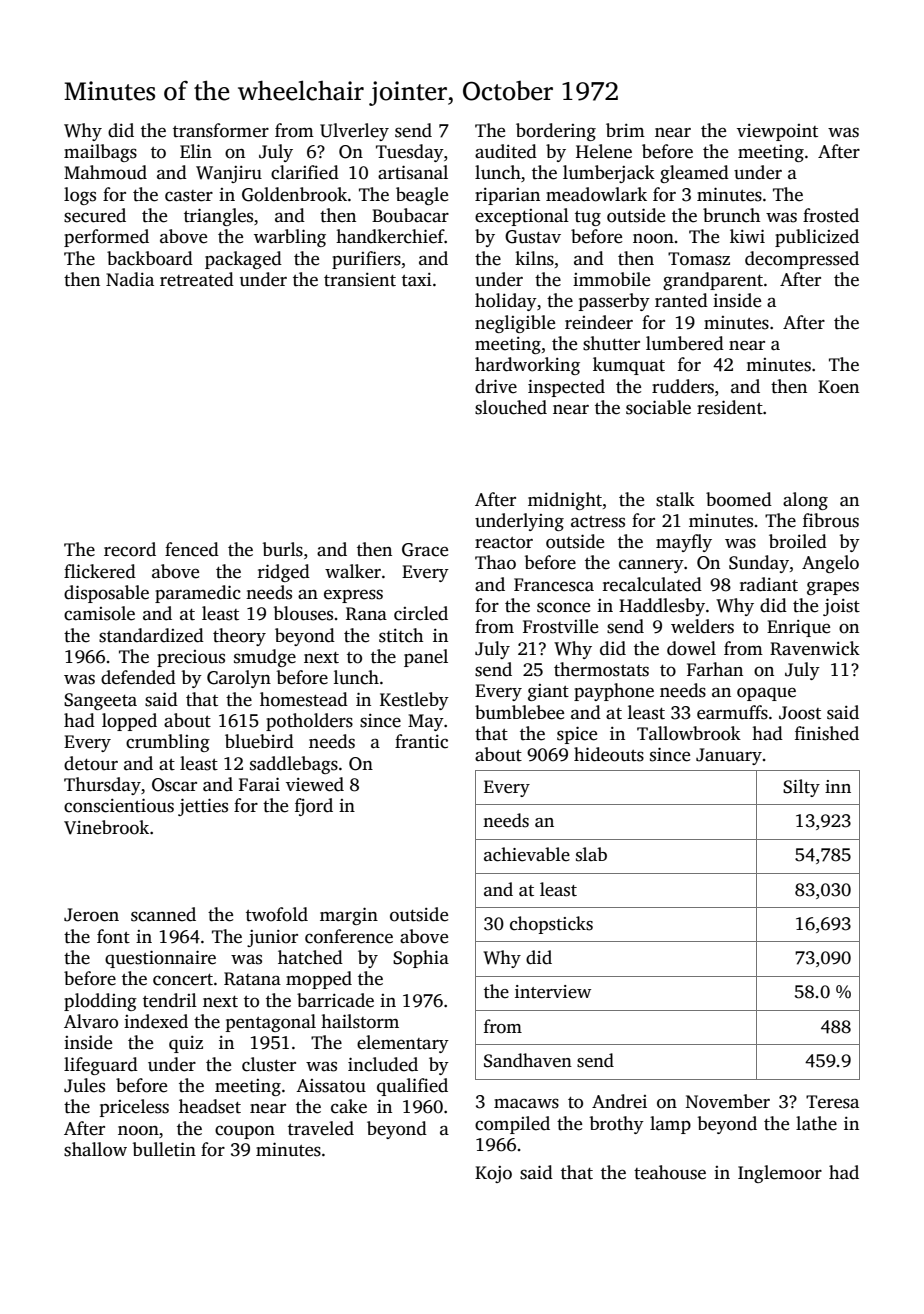 This image has height=1314, width=924. Describe the element at coordinates (833, 588) in the image. I see `grapes` at that location.
